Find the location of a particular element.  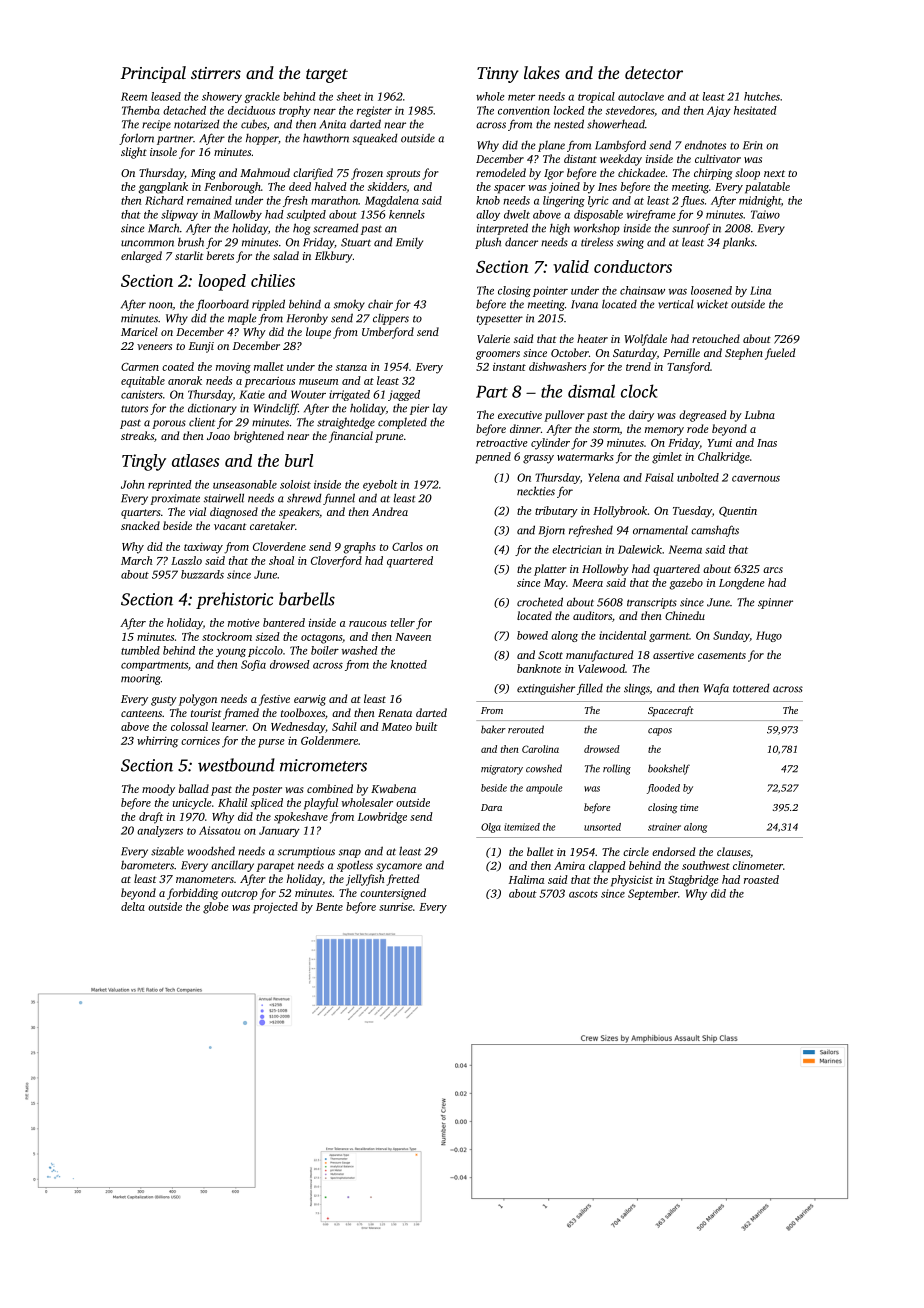

conductors is located at coordinates (633, 266).
